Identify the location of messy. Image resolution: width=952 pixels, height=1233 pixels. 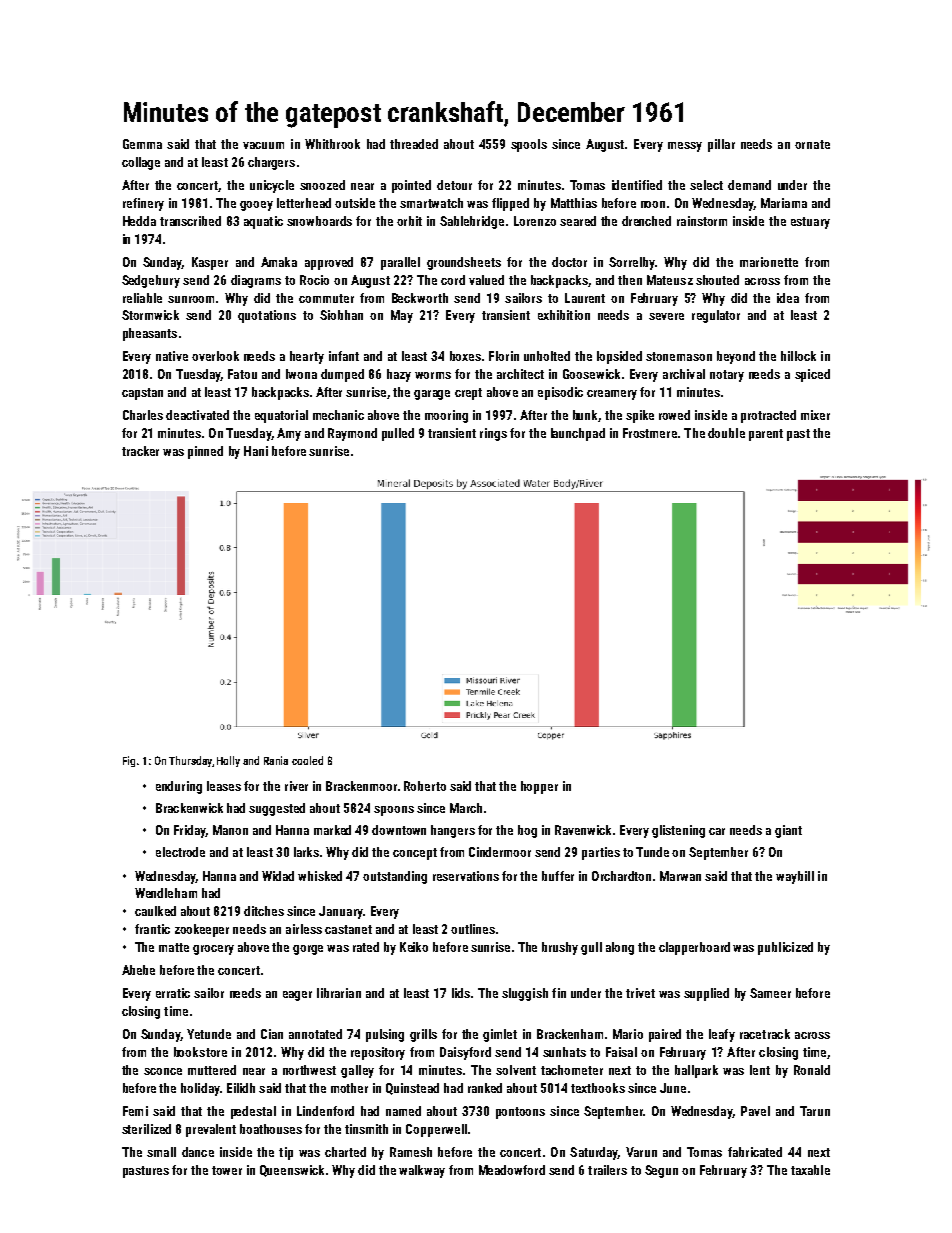
(685, 147).
